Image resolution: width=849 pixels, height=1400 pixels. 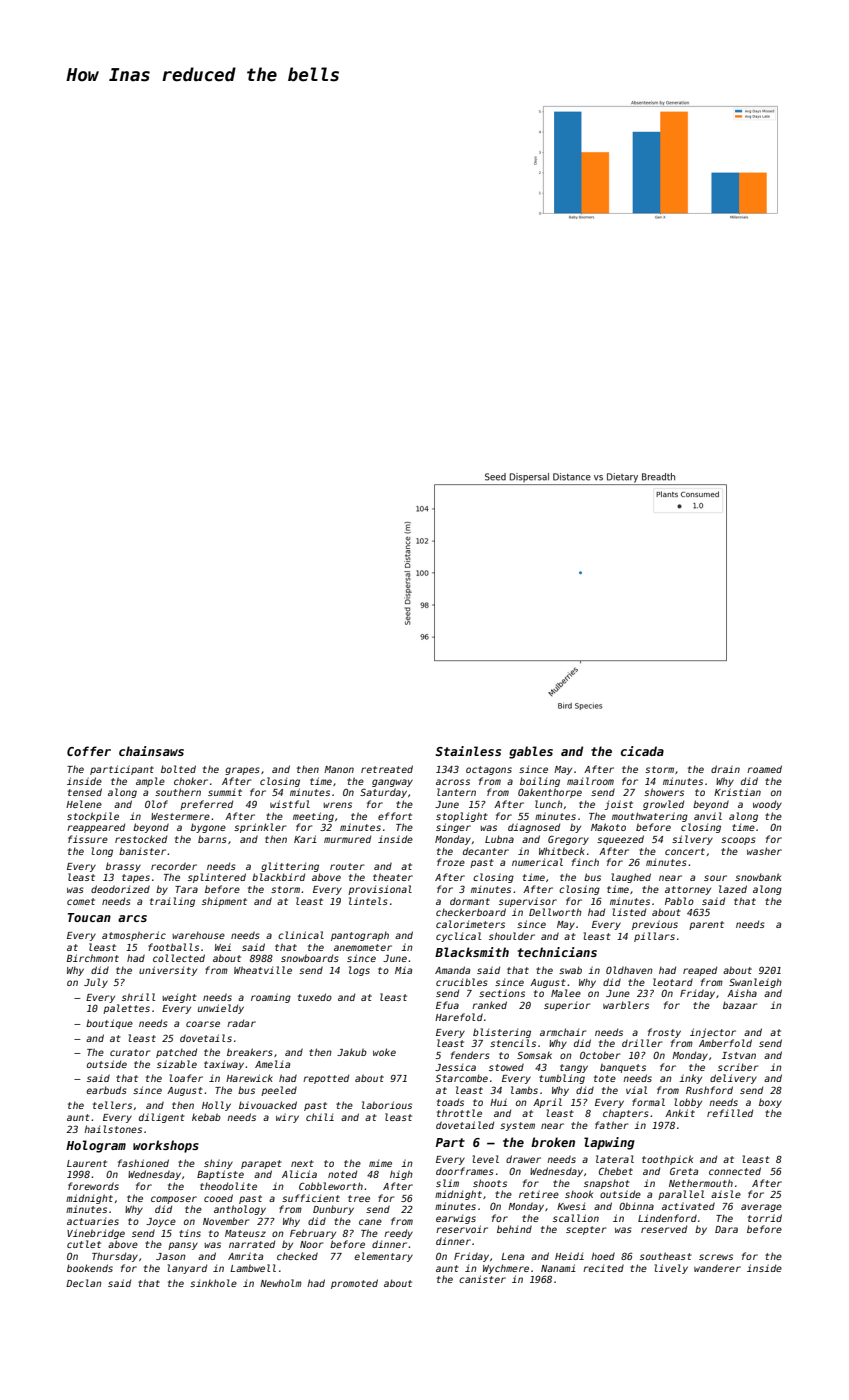 What do you see at coordinates (553, 1142) in the document?
I see `broken` at bounding box center [553, 1142].
